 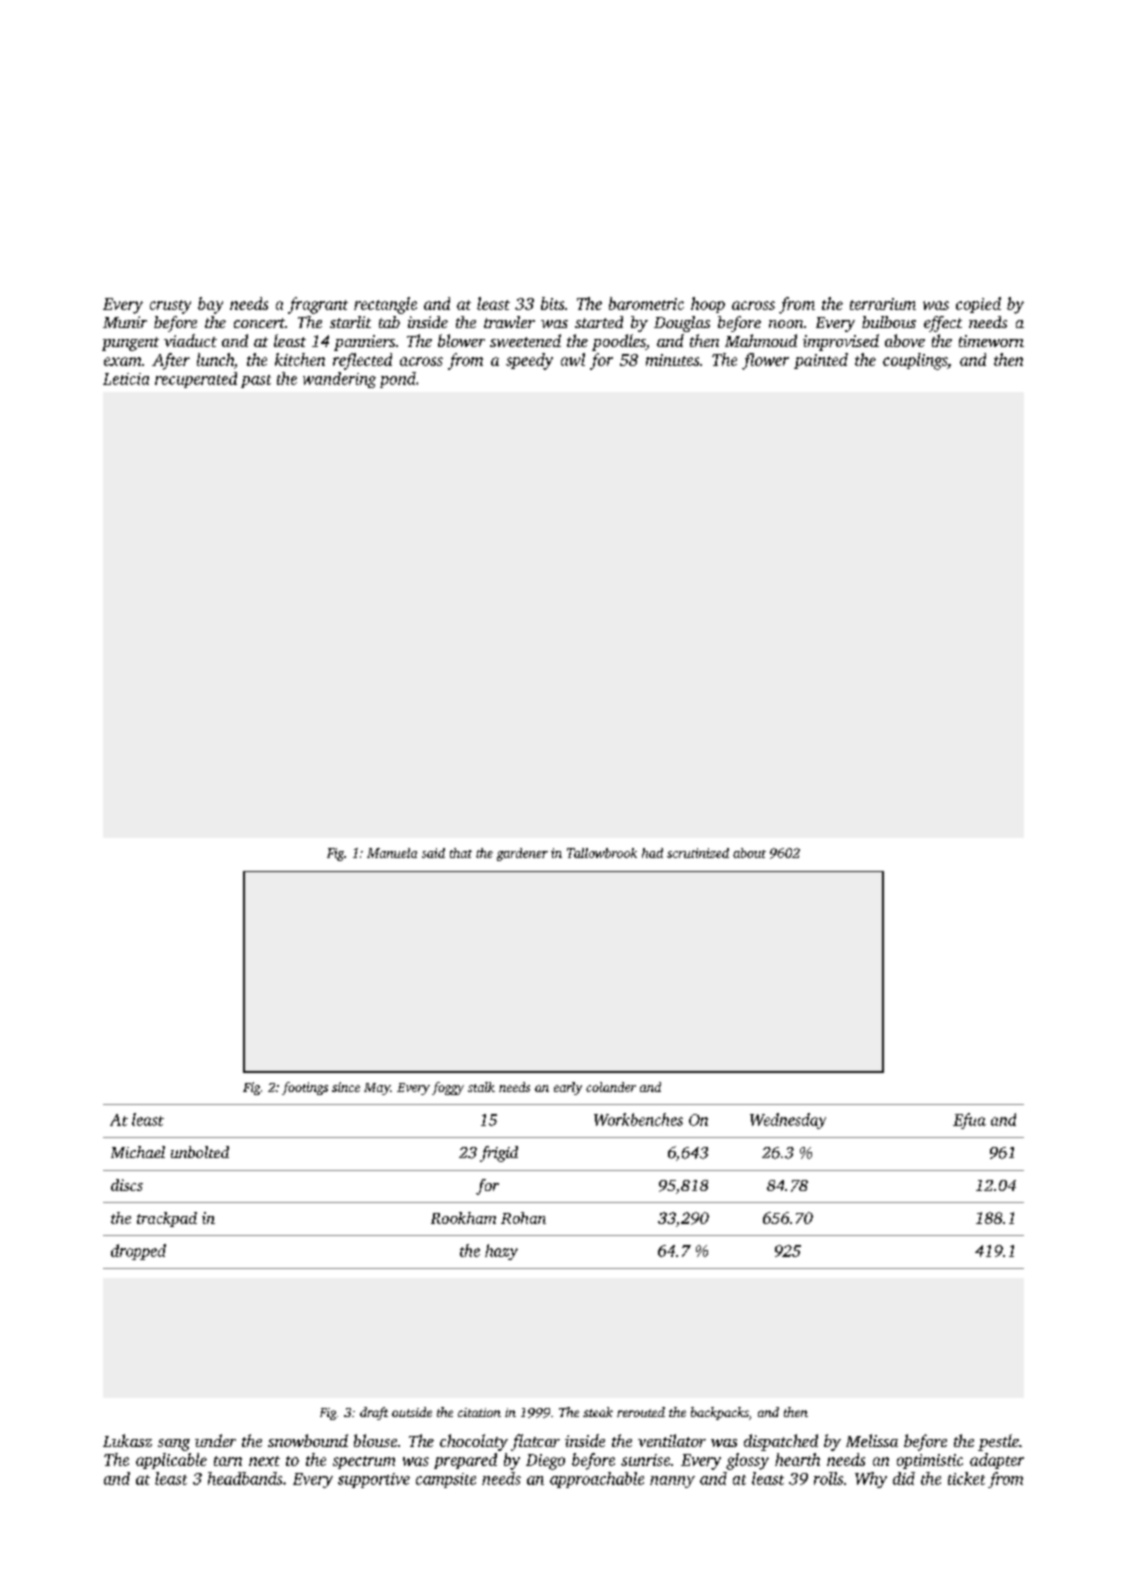 I want to click on citation, so click(x=479, y=1412).
